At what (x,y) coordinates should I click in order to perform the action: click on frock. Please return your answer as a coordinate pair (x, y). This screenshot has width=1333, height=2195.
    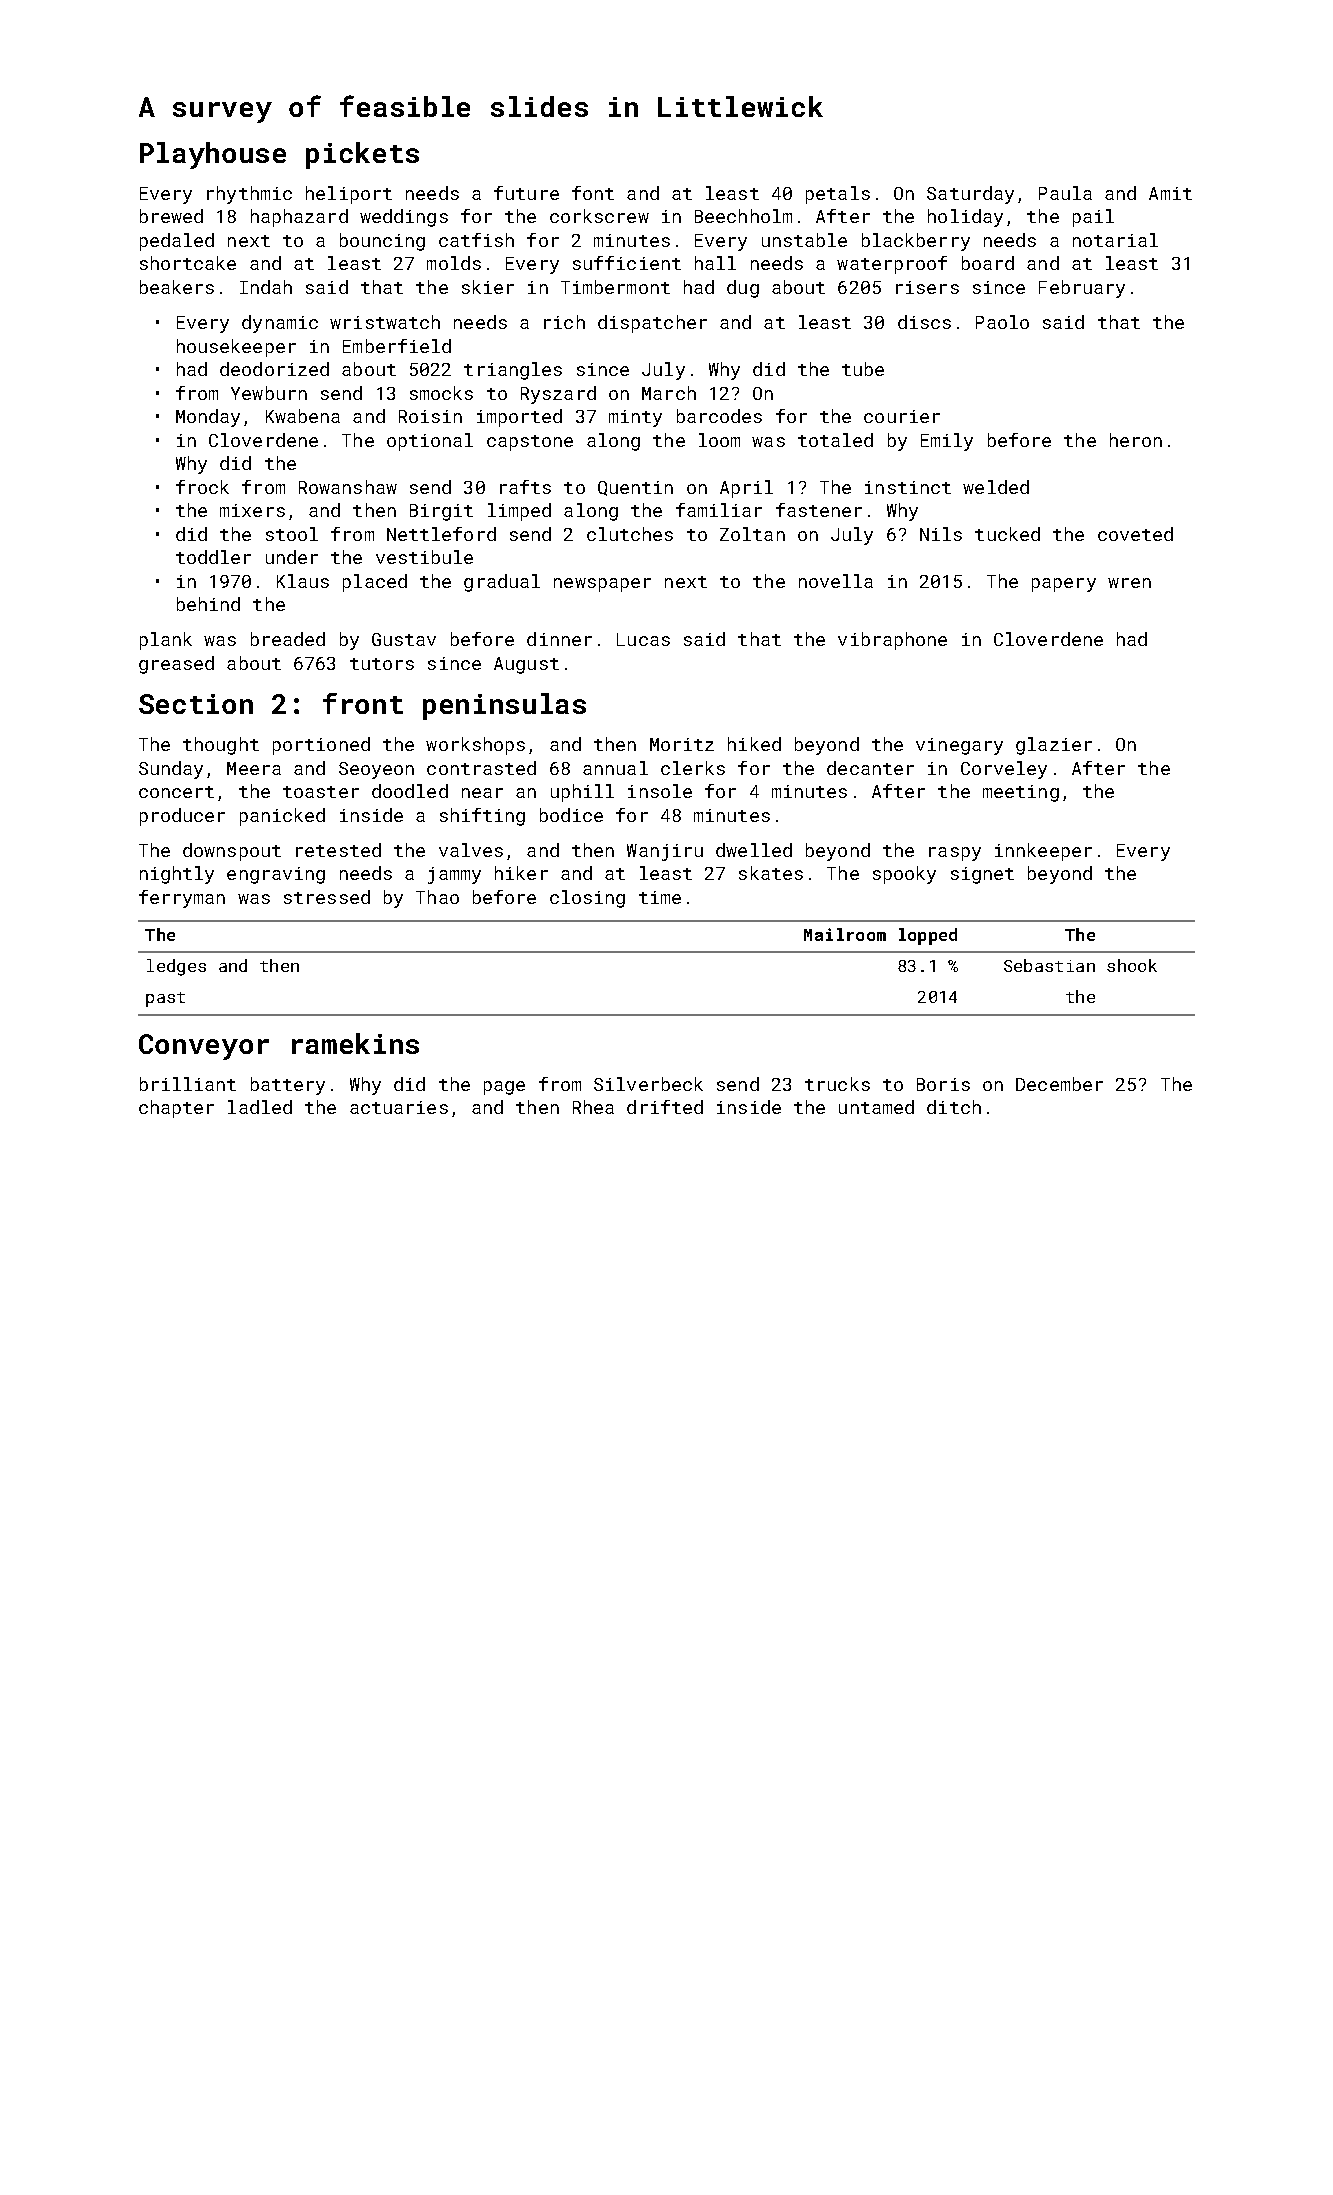
    Looking at the image, I should click on (202, 487).
